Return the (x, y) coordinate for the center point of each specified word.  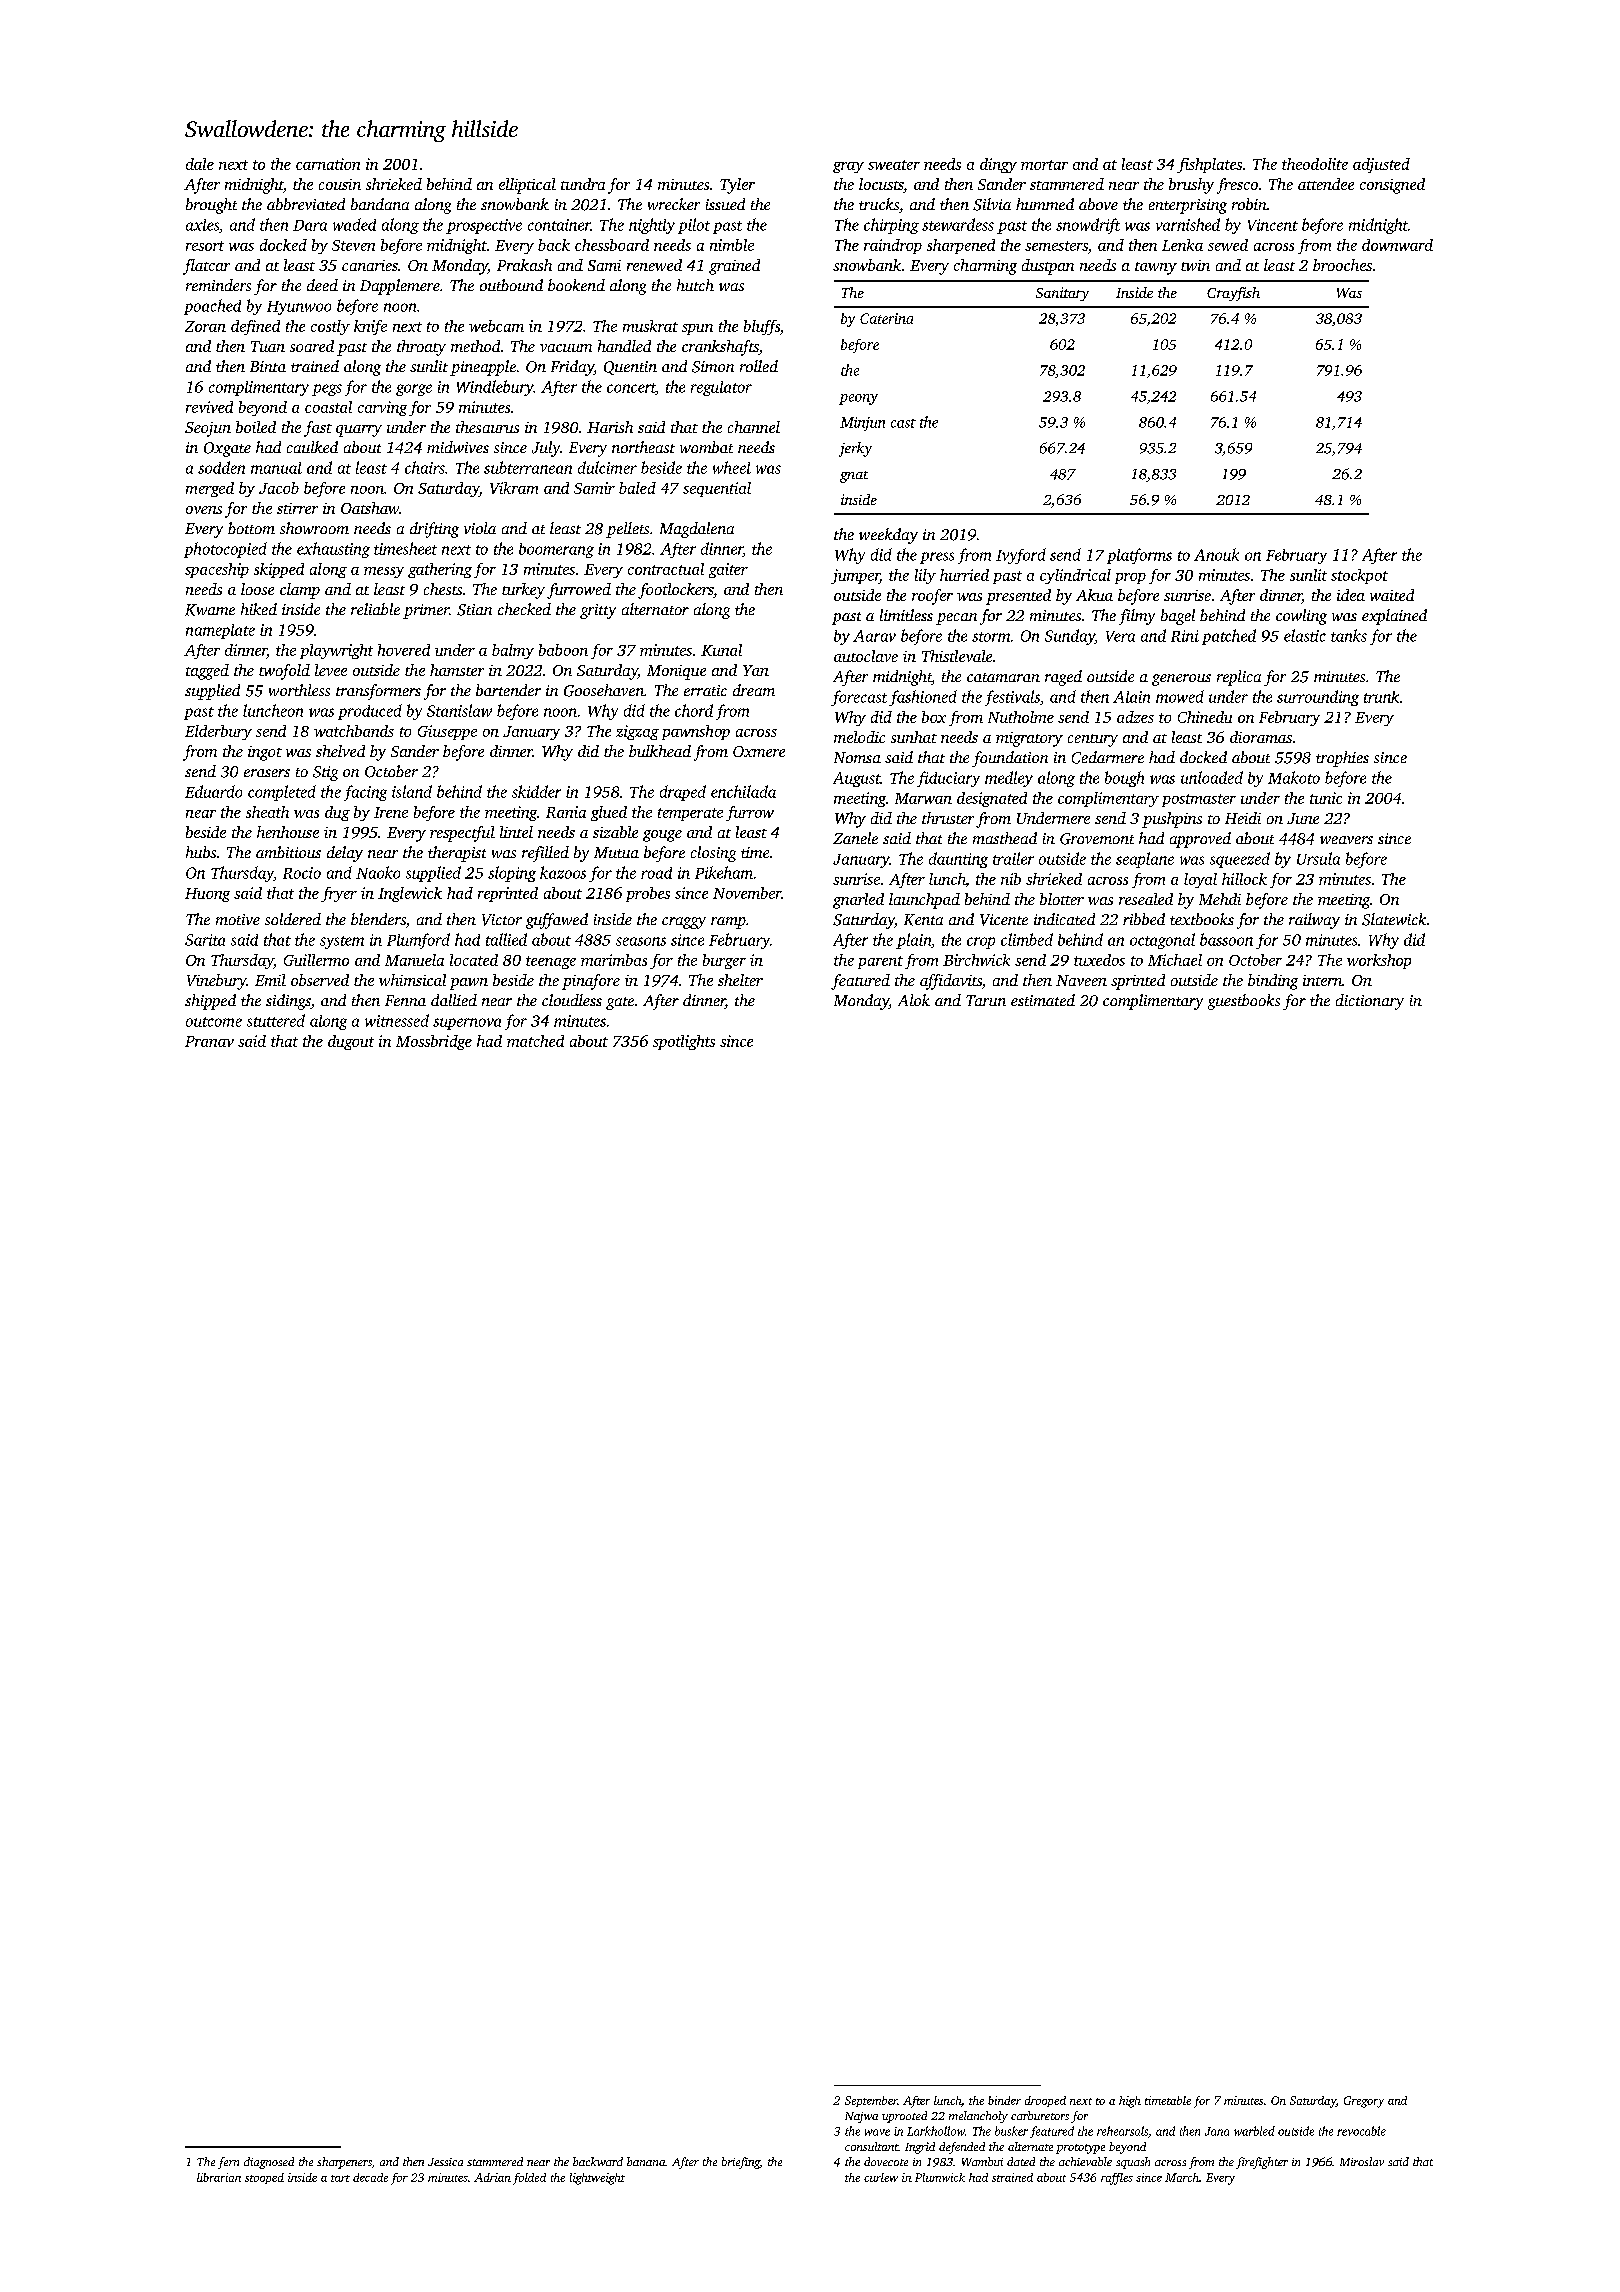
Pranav (209, 1041)
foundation (1010, 759)
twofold (284, 672)
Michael (1175, 960)
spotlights (684, 1042)
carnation (328, 164)
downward (1397, 245)
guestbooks (1244, 1002)
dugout (351, 1042)
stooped (264, 2178)
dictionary (1370, 1002)
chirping (891, 226)
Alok (914, 1000)
